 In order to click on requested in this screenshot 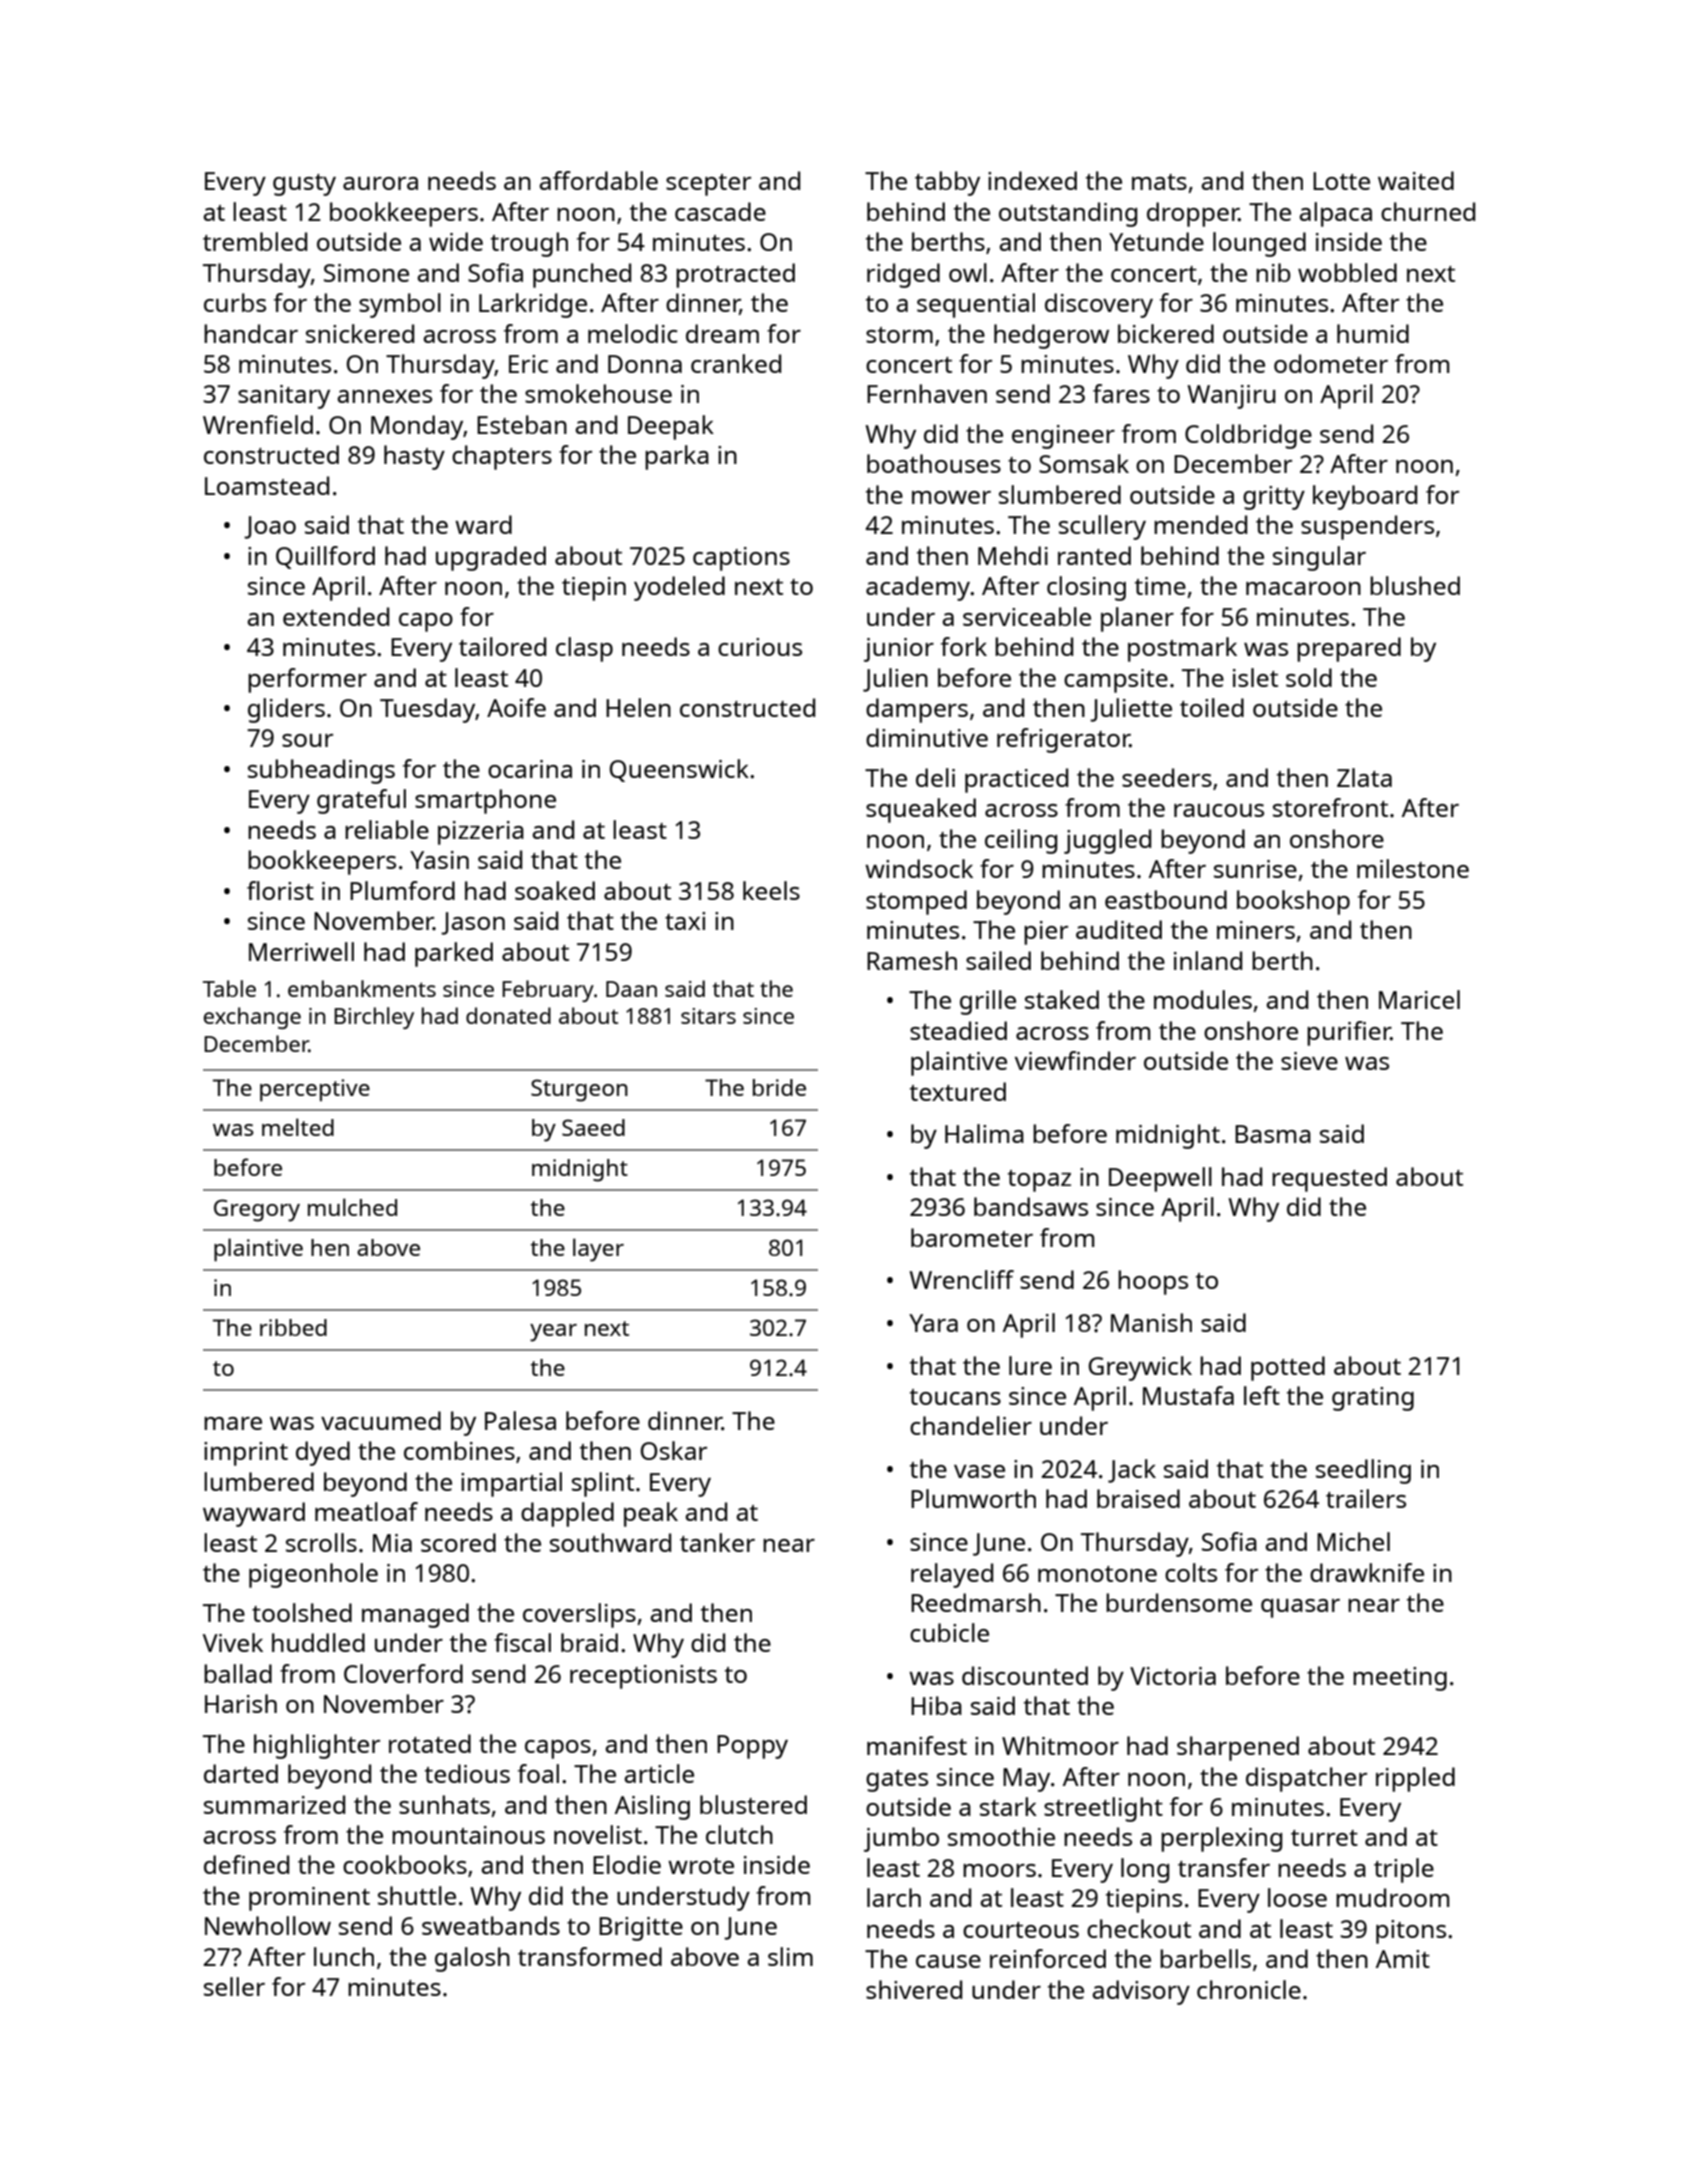, I will do `click(1329, 1179)`.
